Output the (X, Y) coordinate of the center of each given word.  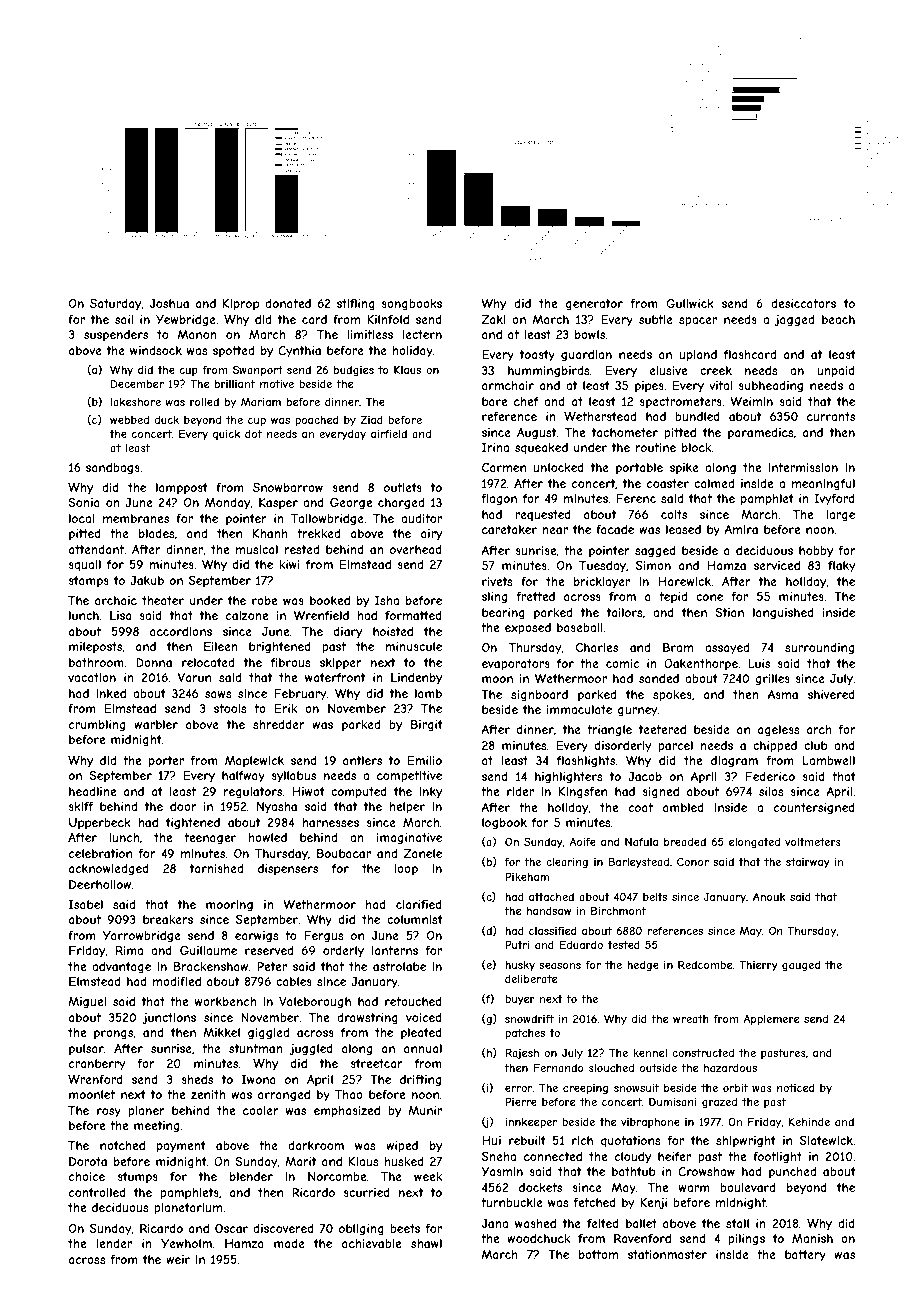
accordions (181, 631)
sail (124, 319)
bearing (503, 614)
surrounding (819, 649)
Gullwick (690, 303)
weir (178, 1259)
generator (594, 305)
